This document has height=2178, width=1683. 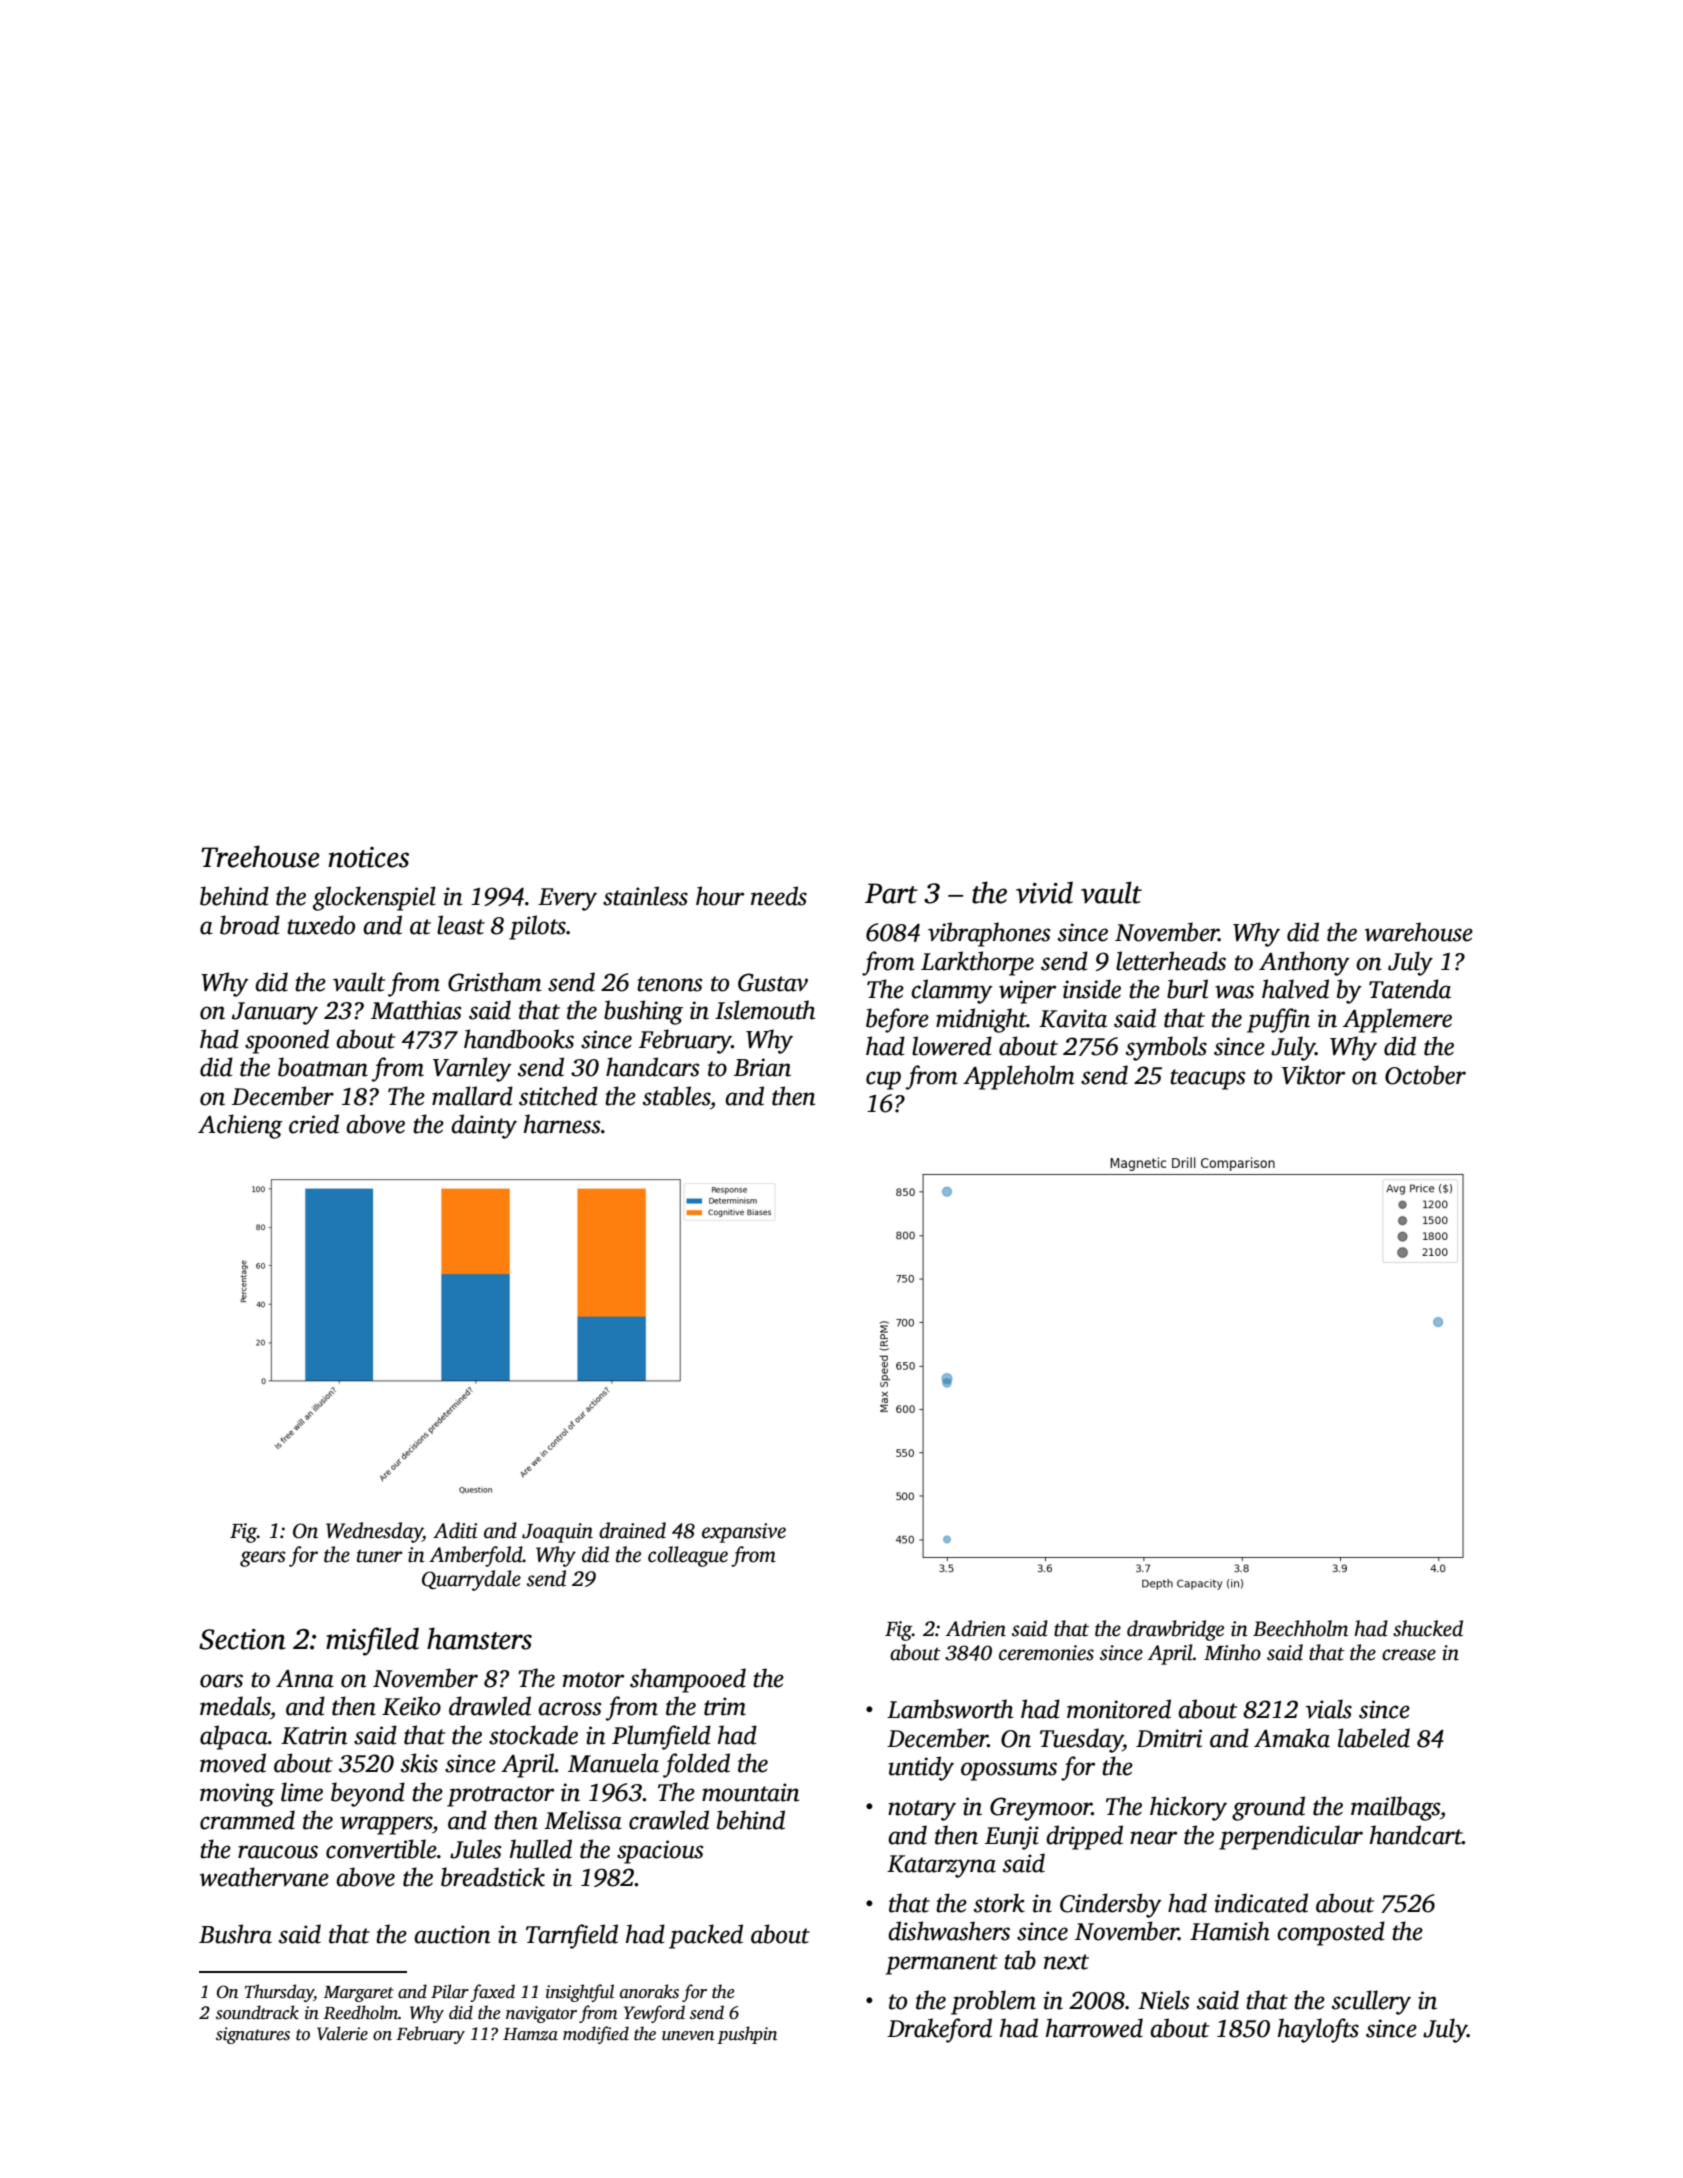 What do you see at coordinates (1428, 1628) in the document?
I see `shucked` at bounding box center [1428, 1628].
